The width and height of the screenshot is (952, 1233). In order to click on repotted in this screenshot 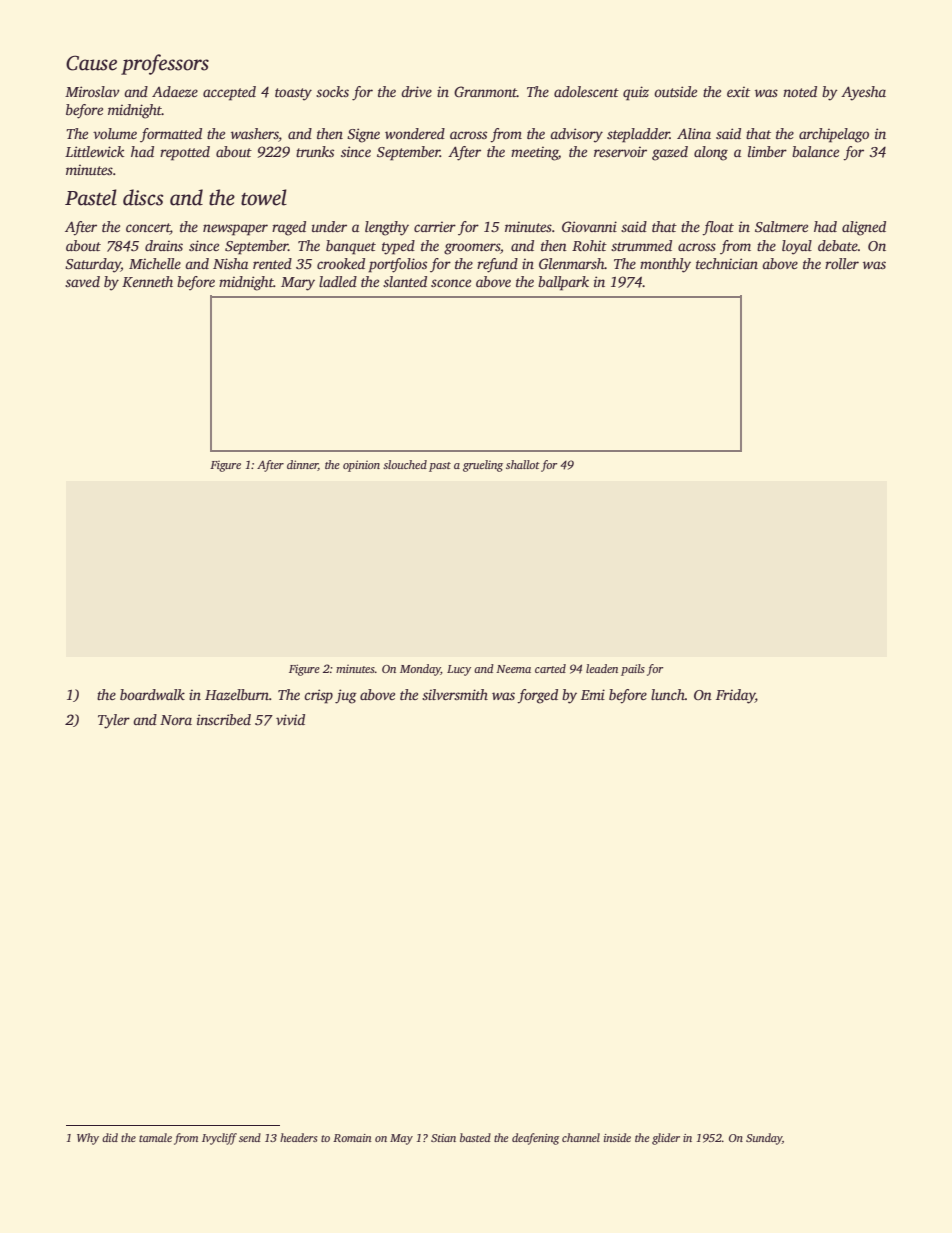, I will do `click(185, 153)`.
